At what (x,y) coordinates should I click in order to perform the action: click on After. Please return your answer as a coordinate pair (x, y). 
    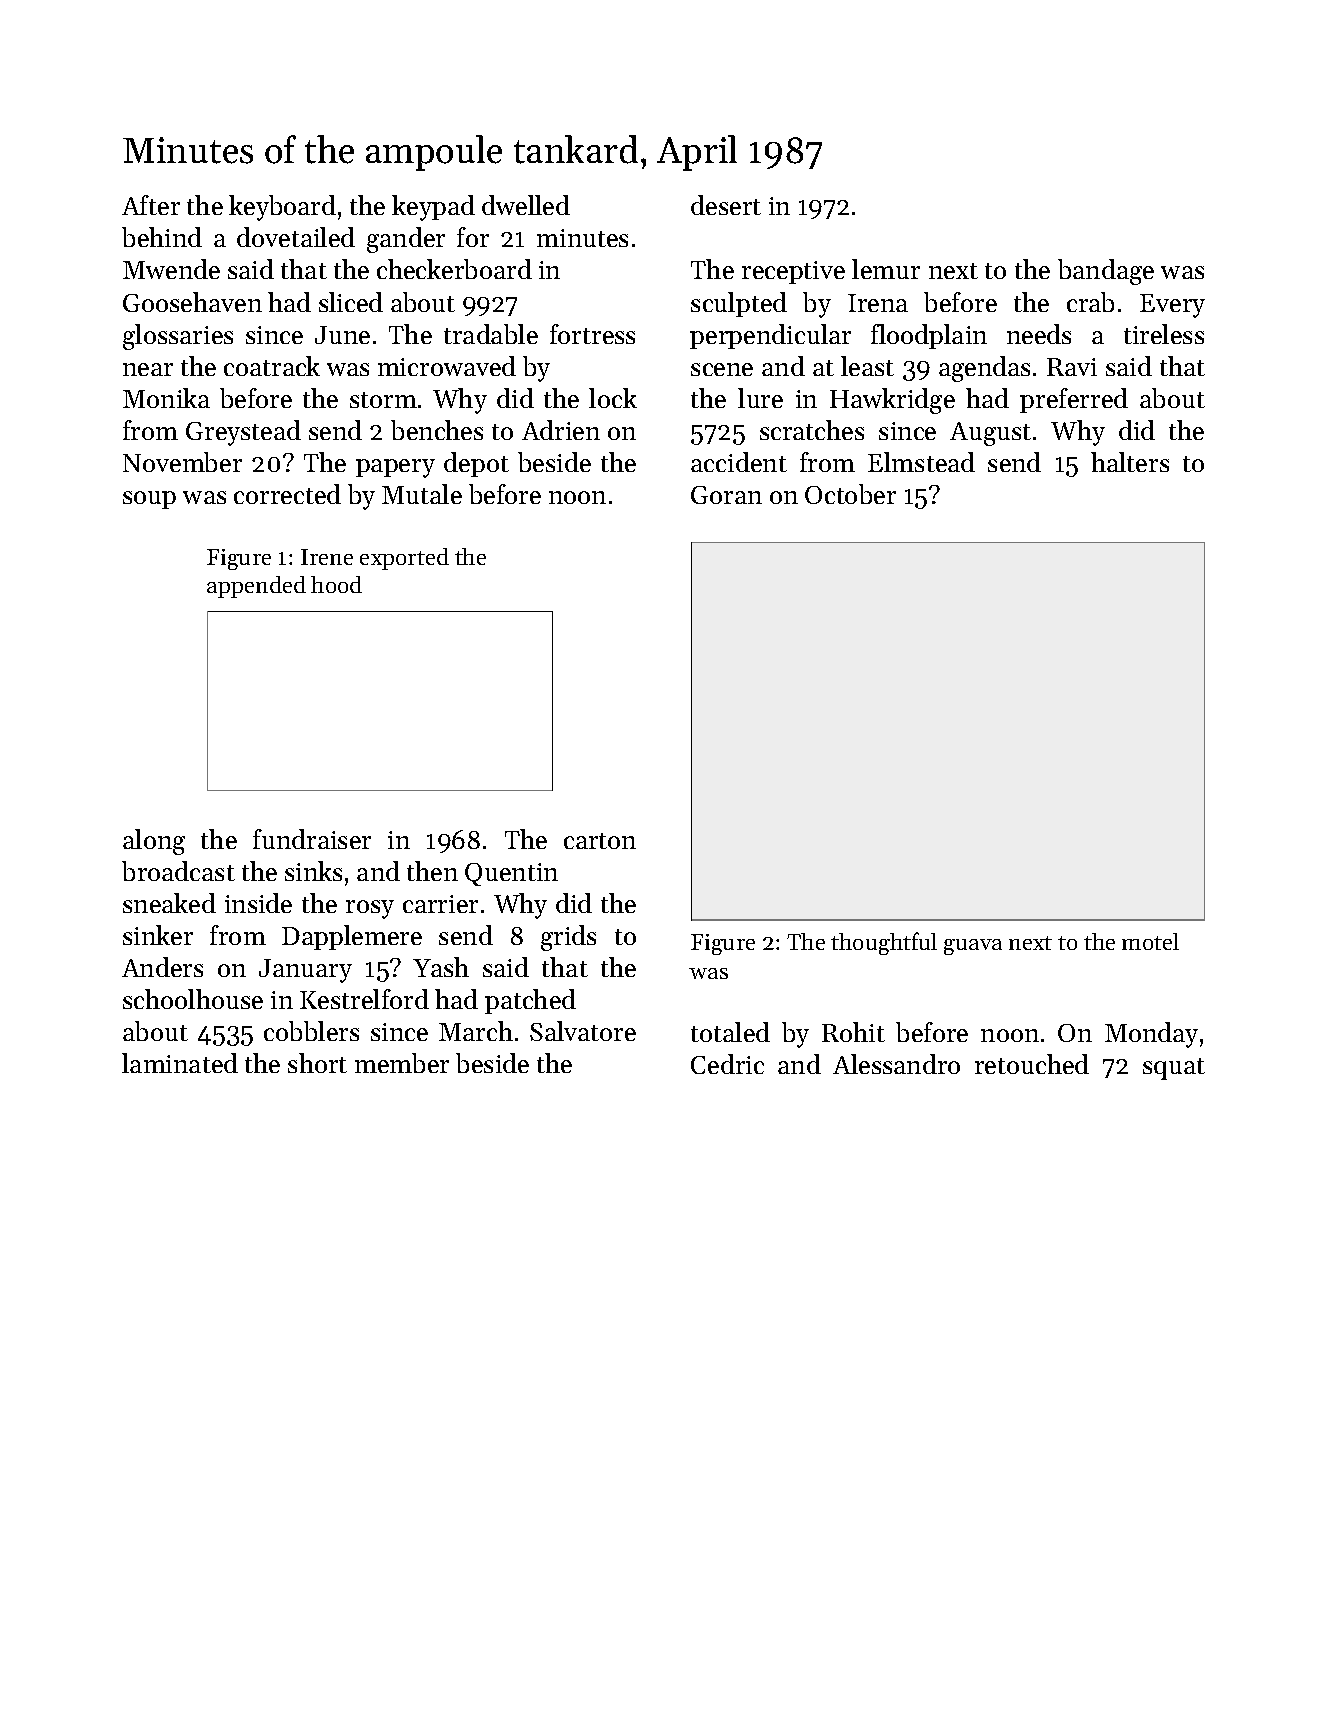
    Looking at the image, I should click on (151, 205).
